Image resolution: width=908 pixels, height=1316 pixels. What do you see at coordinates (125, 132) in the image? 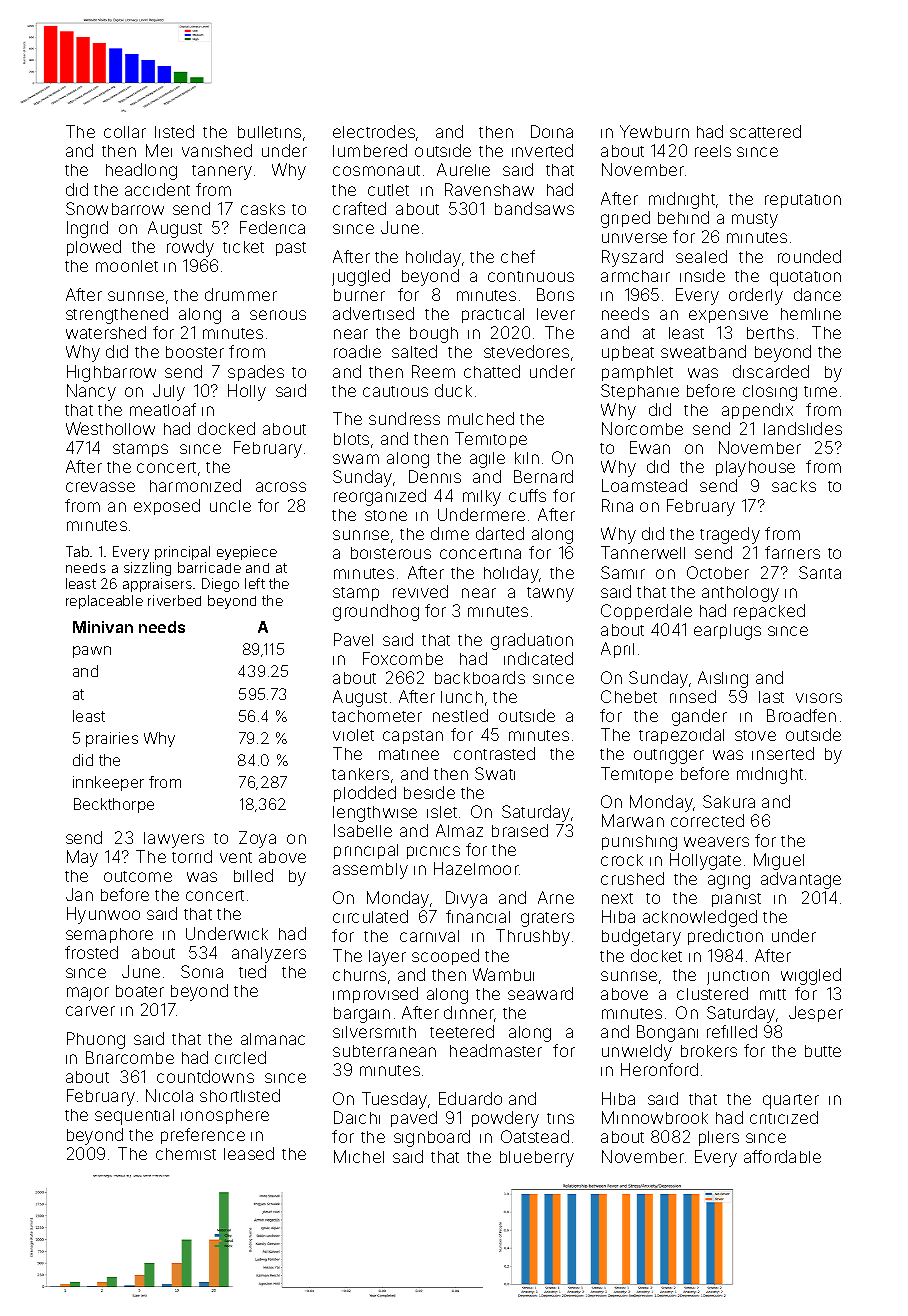
I see `collar` at bounding box center [125, 132].
